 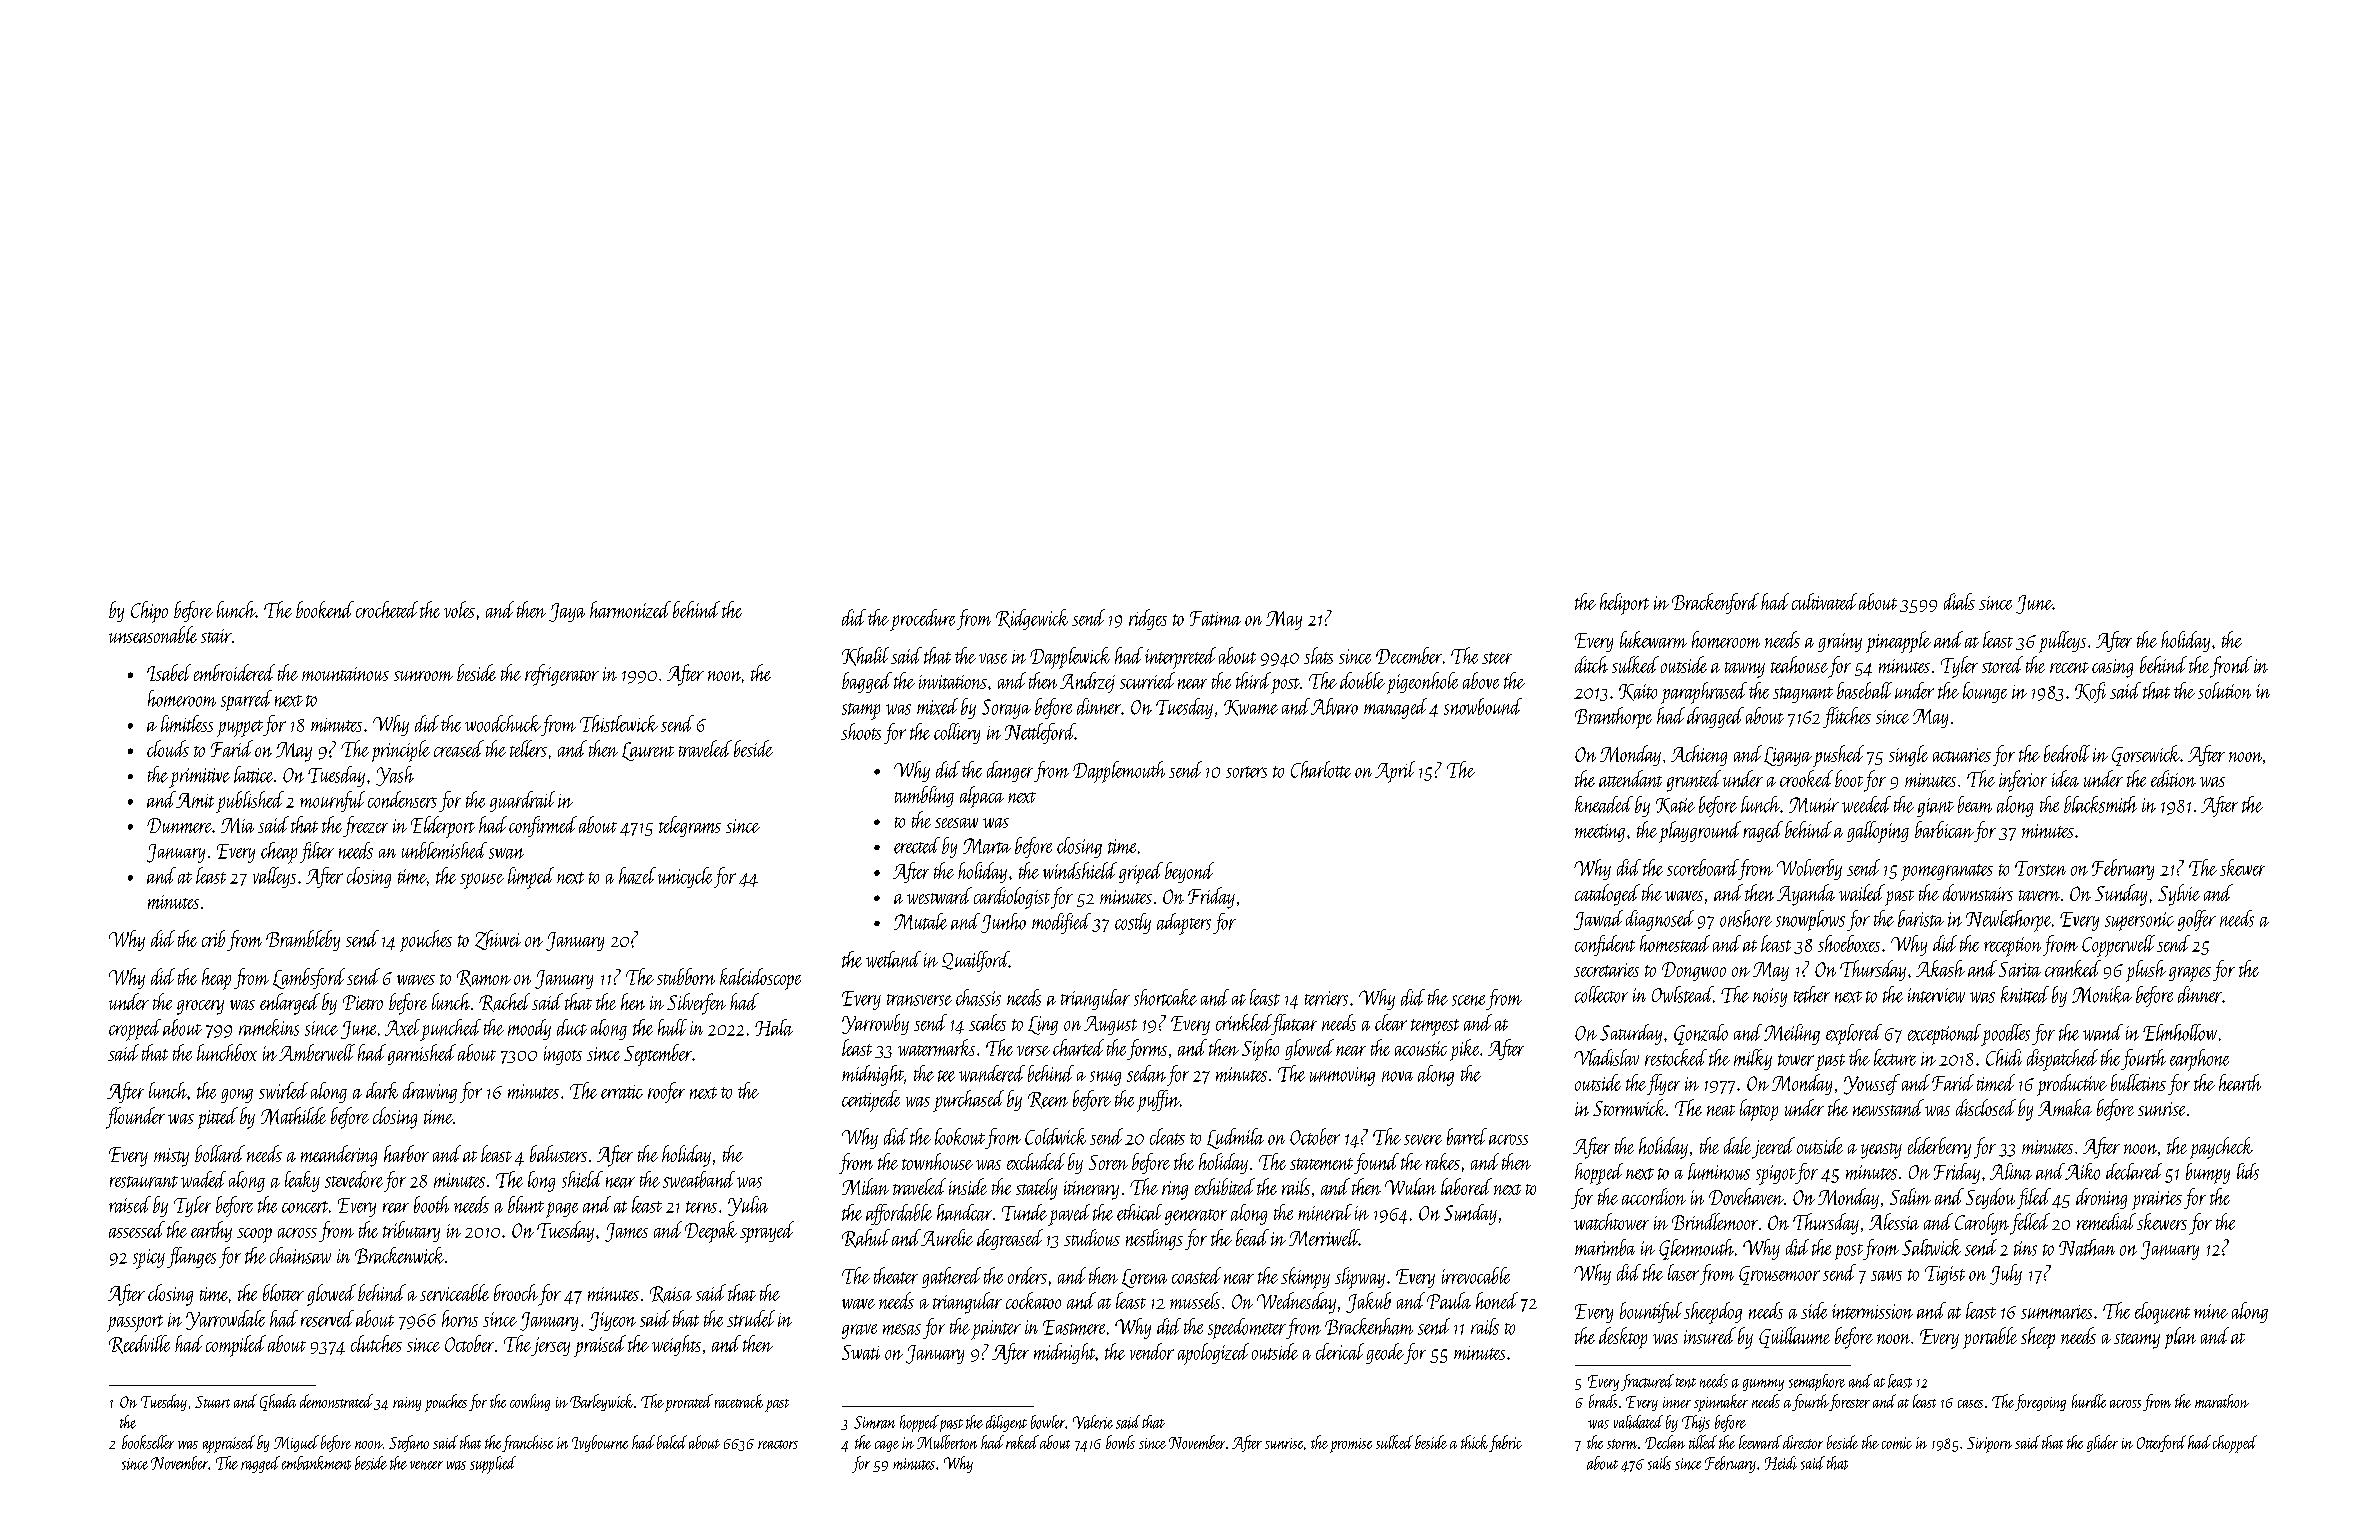 What do you see at coordinates (254, 1235) in the document?
I see `scoop` at bounding box center [254, 1235].
